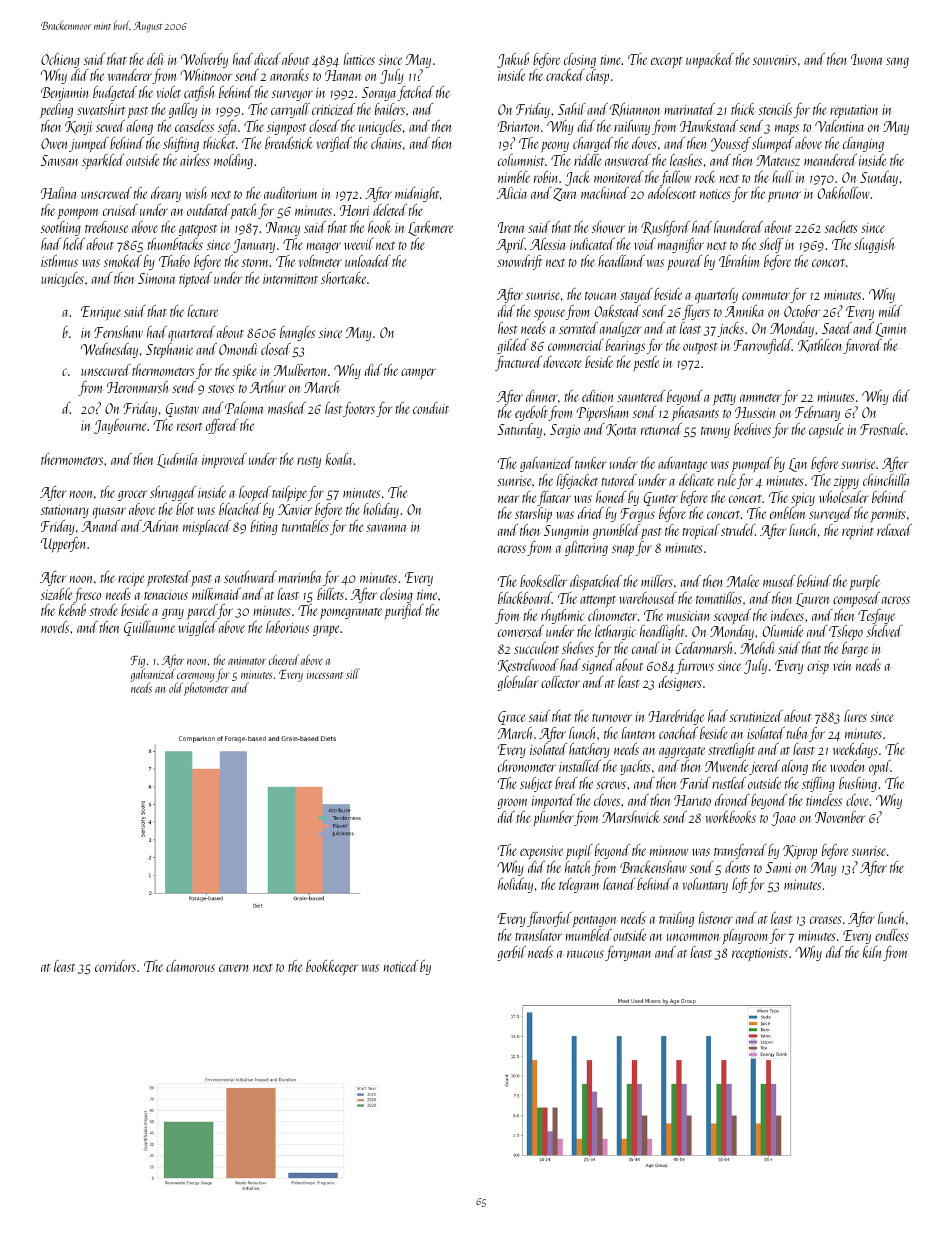 The height and width of the image is (1233, 952). Describe the element at coordinates (775, 109) in the image. I see `stencils` at that location.
